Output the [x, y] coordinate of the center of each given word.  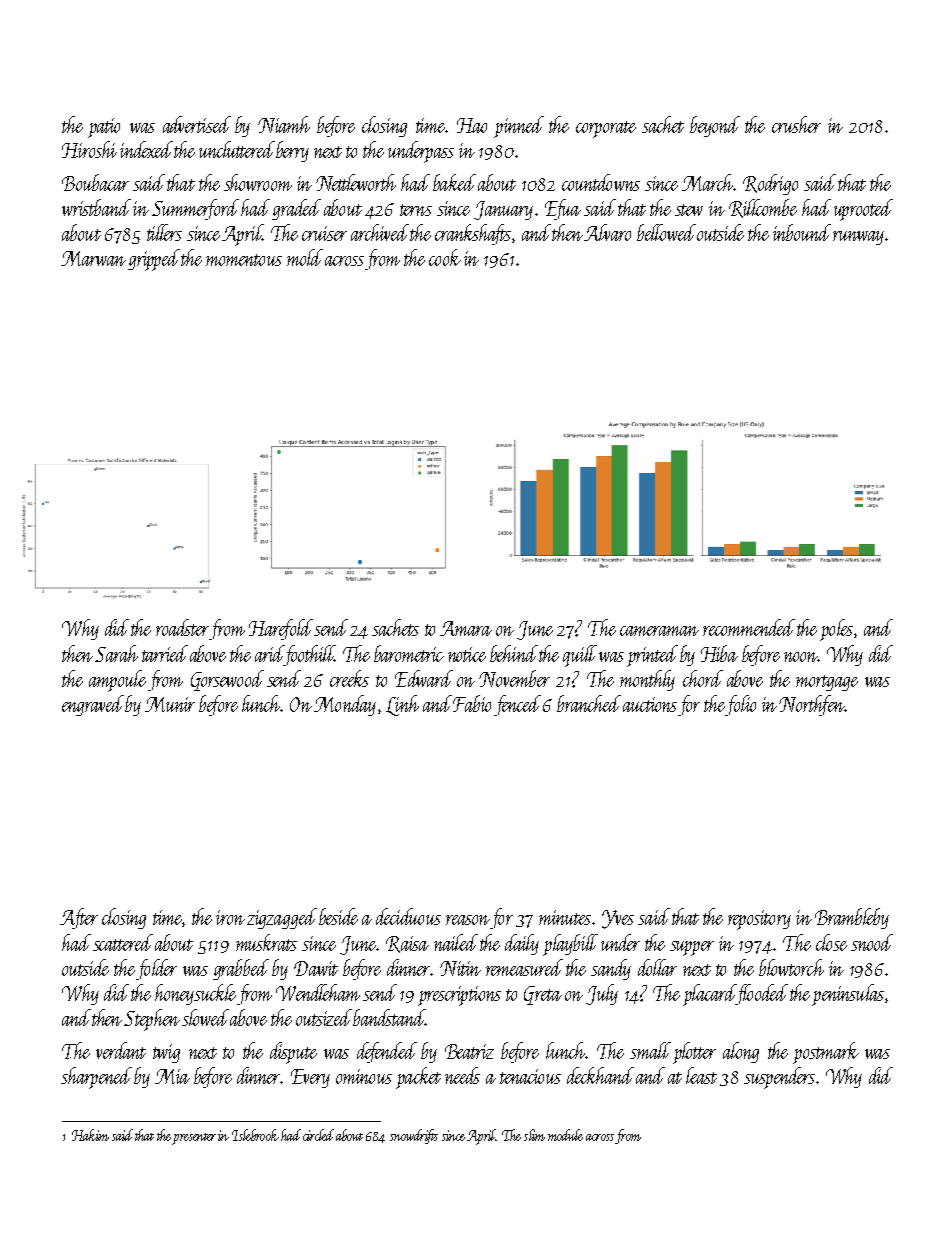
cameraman [659, 631]
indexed [146, 149]
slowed [205, 1017]
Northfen [811, 705]
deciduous [408, 916]
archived [380, 232]
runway [858, 238]
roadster [182, 627]
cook [445, 257]
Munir [170, 704]
